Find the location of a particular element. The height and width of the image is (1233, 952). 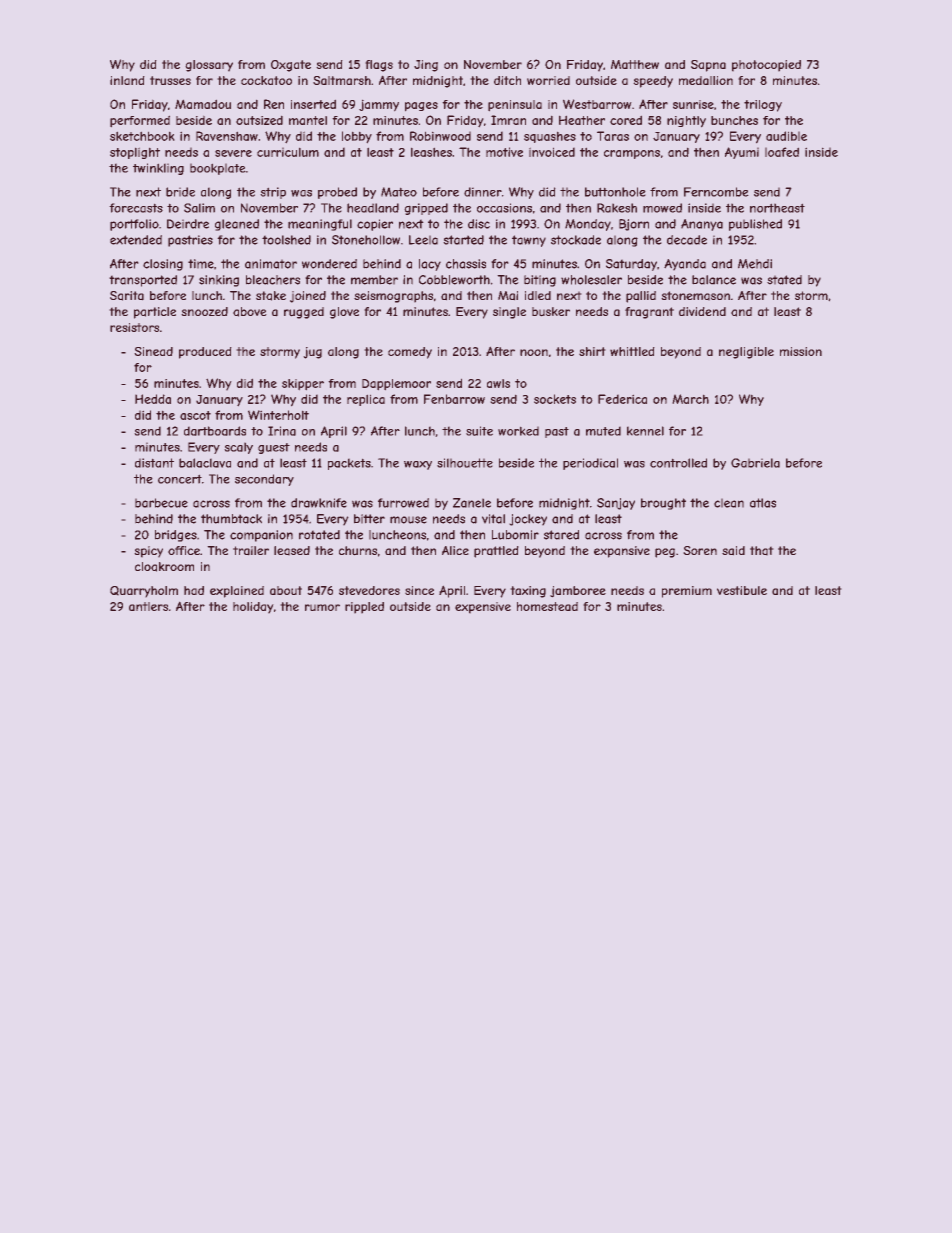

Ferncombe is located at coordinates (716, 192).
